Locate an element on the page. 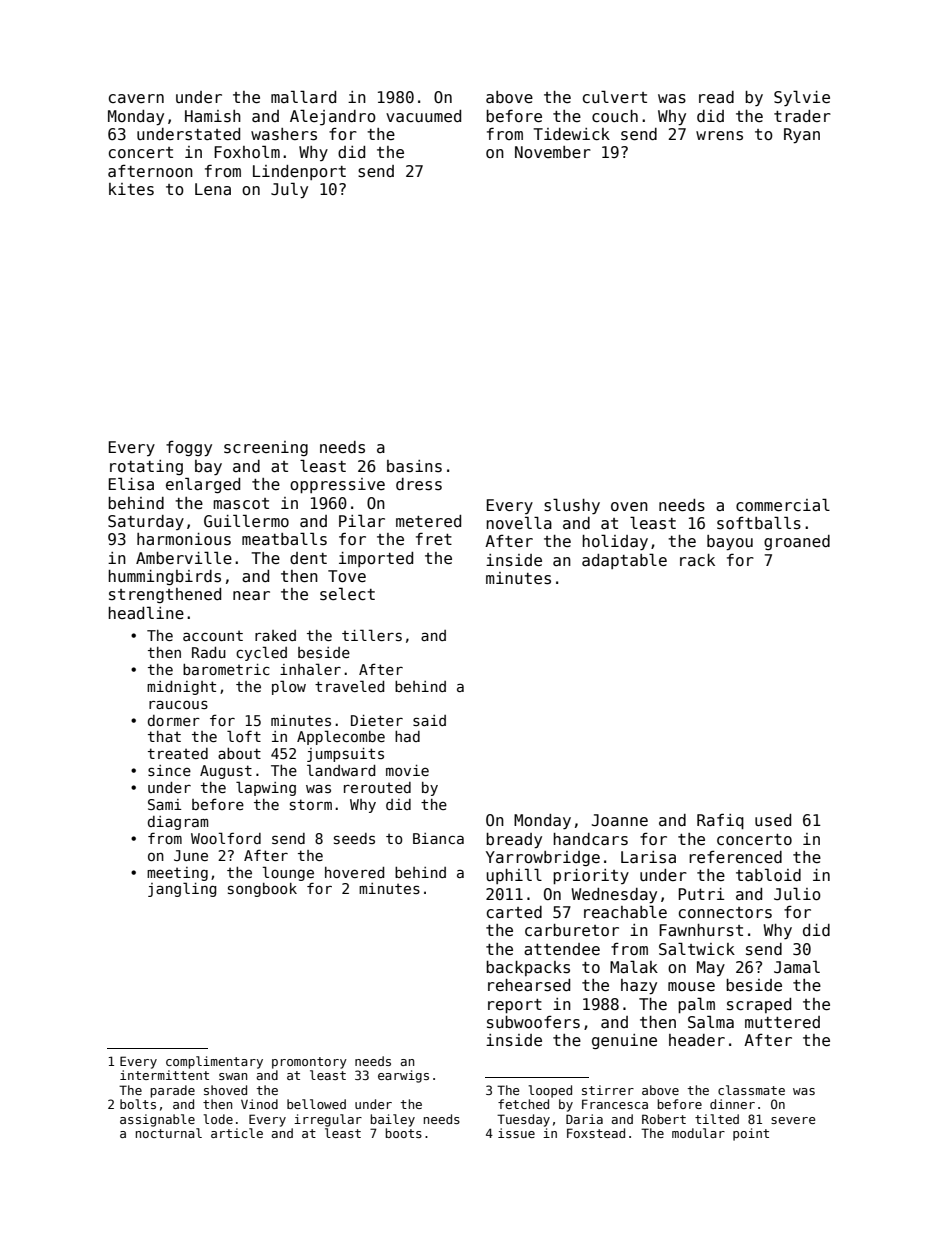  earwigs is located at coordinates (403, 1076).
